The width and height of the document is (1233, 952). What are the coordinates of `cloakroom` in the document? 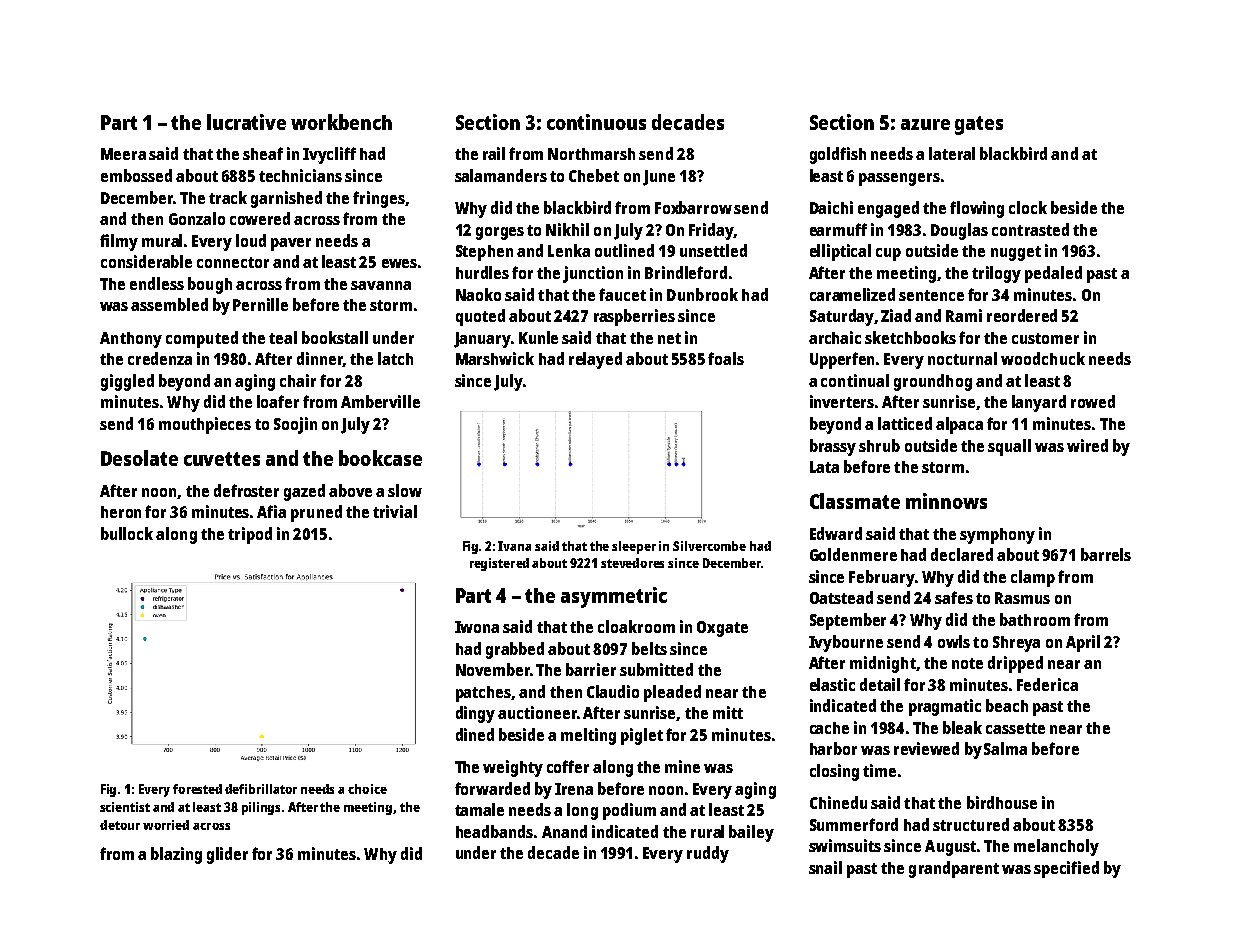 It's located at (636, 626).
